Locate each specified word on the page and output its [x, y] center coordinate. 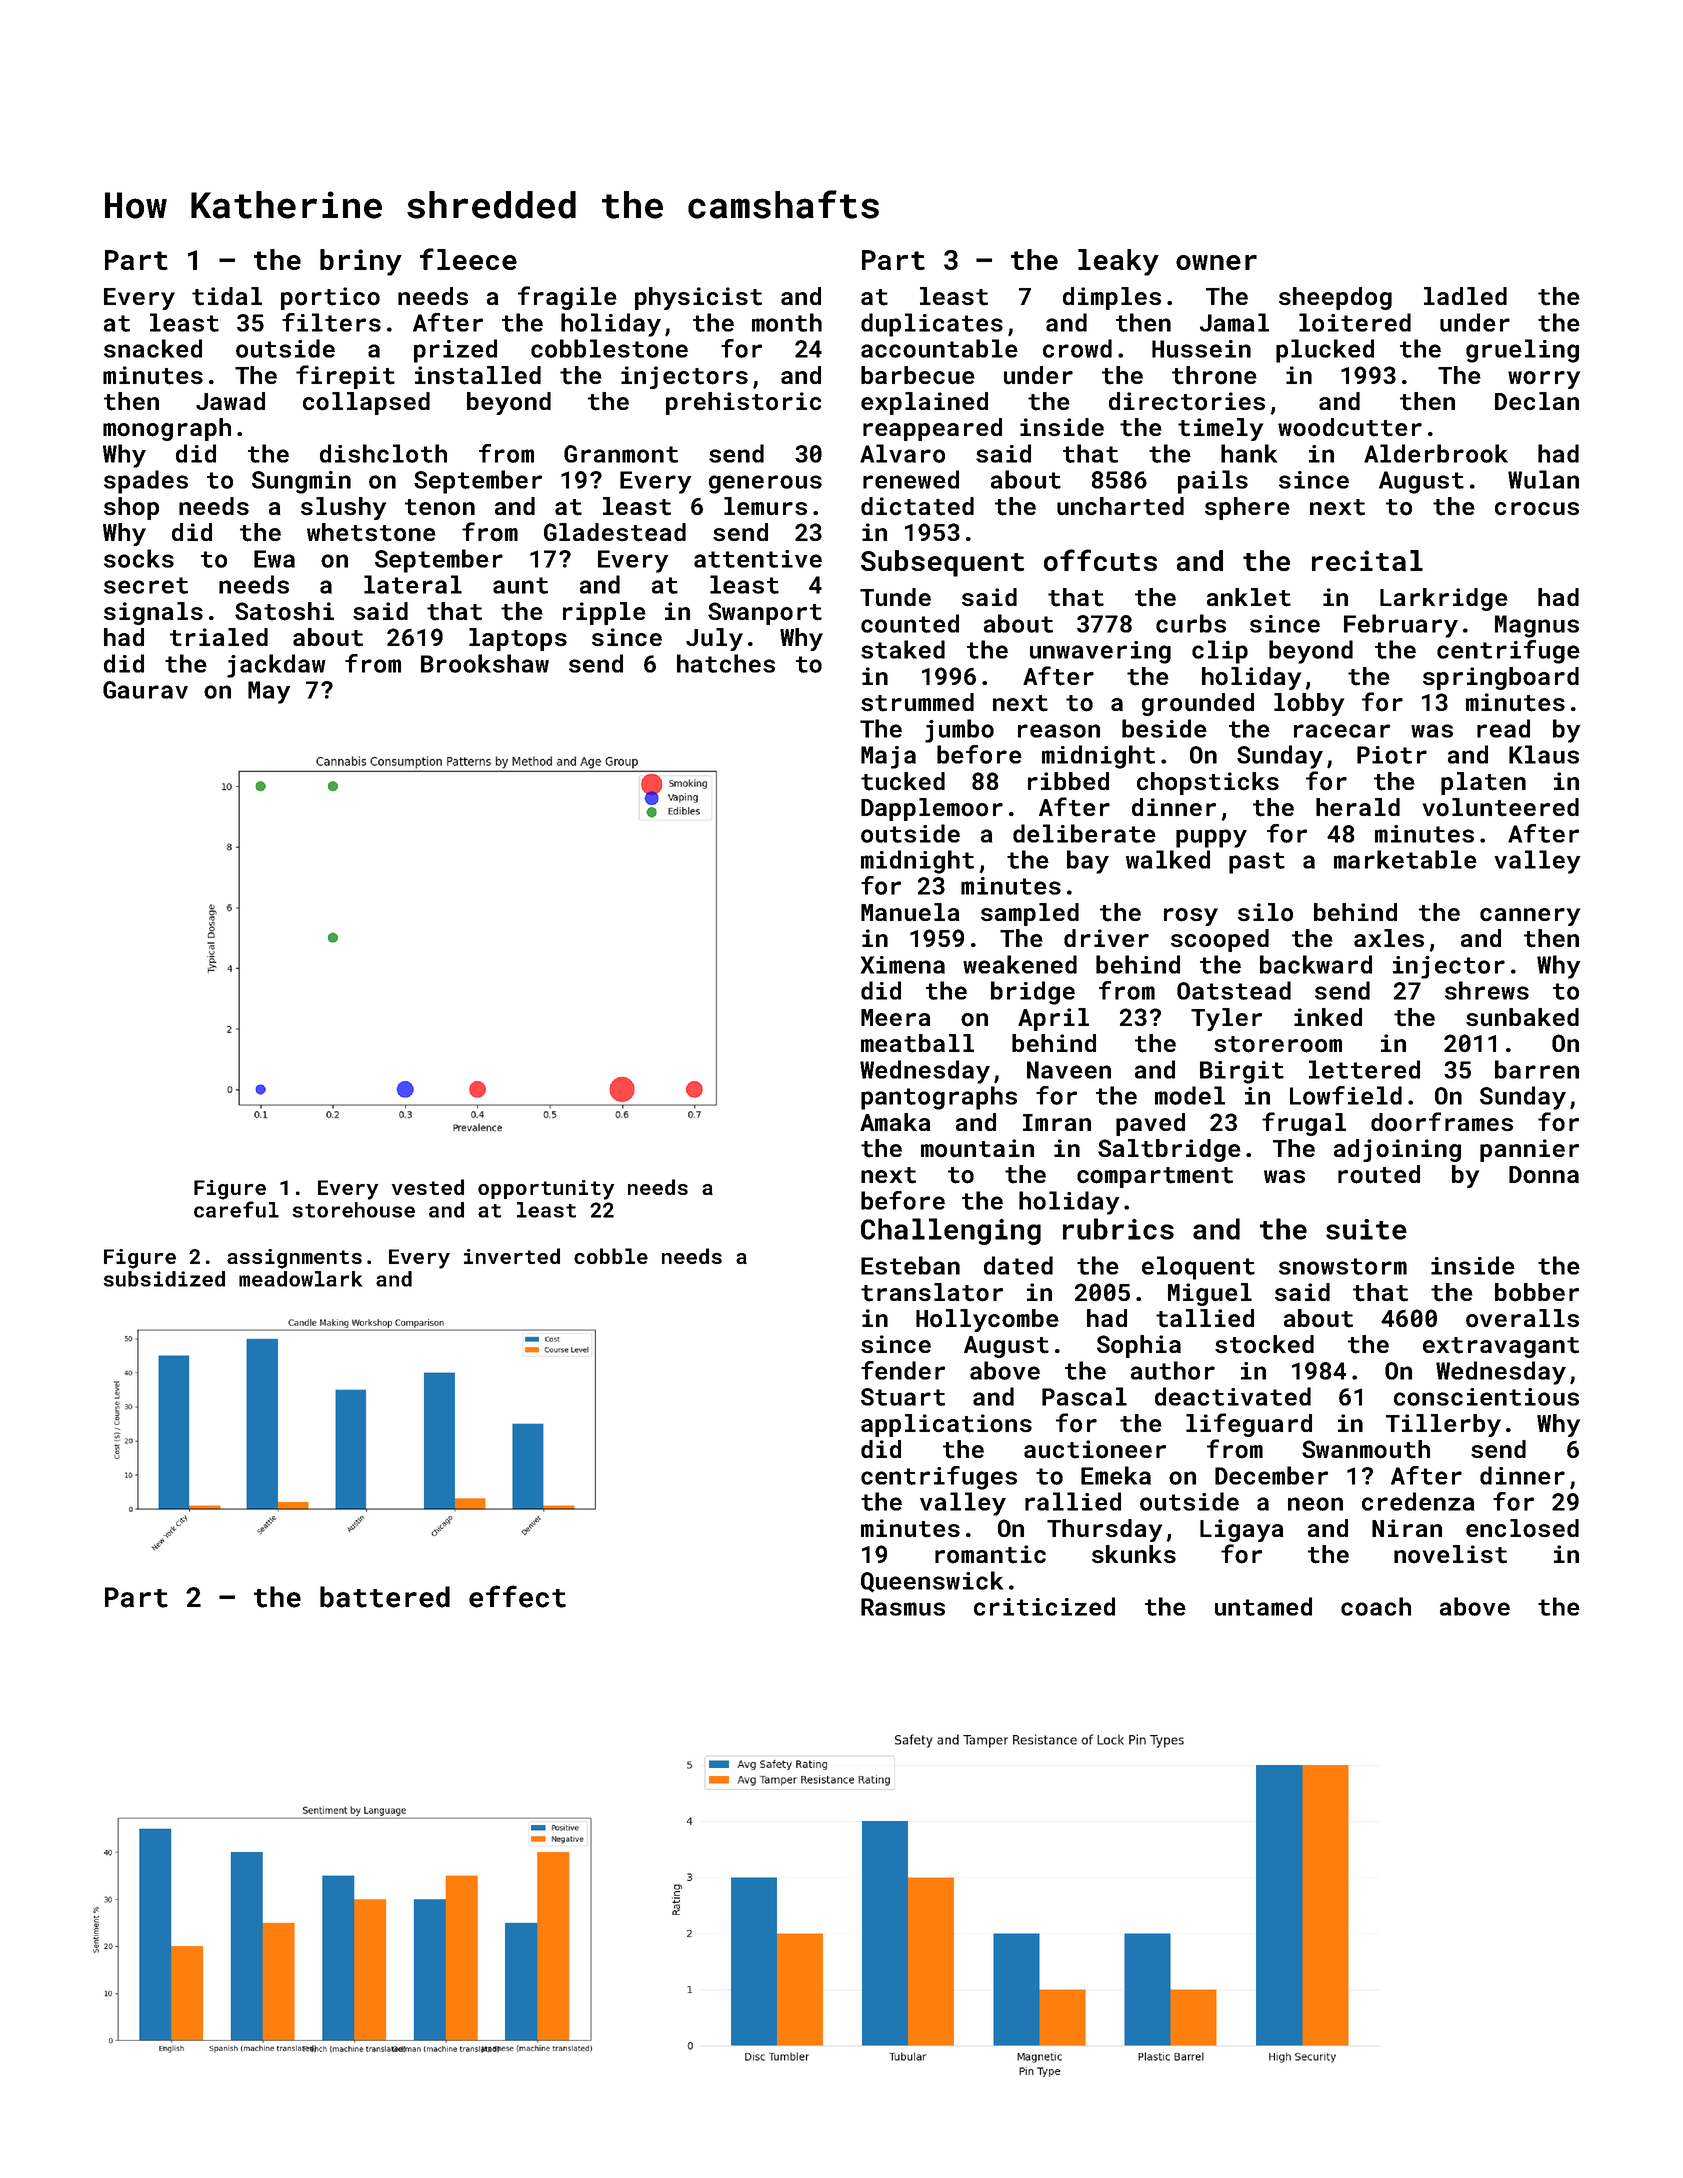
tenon [440, 507]
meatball [917, 1043]
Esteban [910, 1265]
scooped [1220, 940]
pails [1213, 482]
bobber [1537, 1292]
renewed [911, 479]
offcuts [1100, 560]
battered [385, 1597]
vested [427, 1187]
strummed [917, 702]
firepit [345, 377]
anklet [1249, 597]
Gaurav [145, 690]
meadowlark [300, 1279]
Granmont [621, 454]
